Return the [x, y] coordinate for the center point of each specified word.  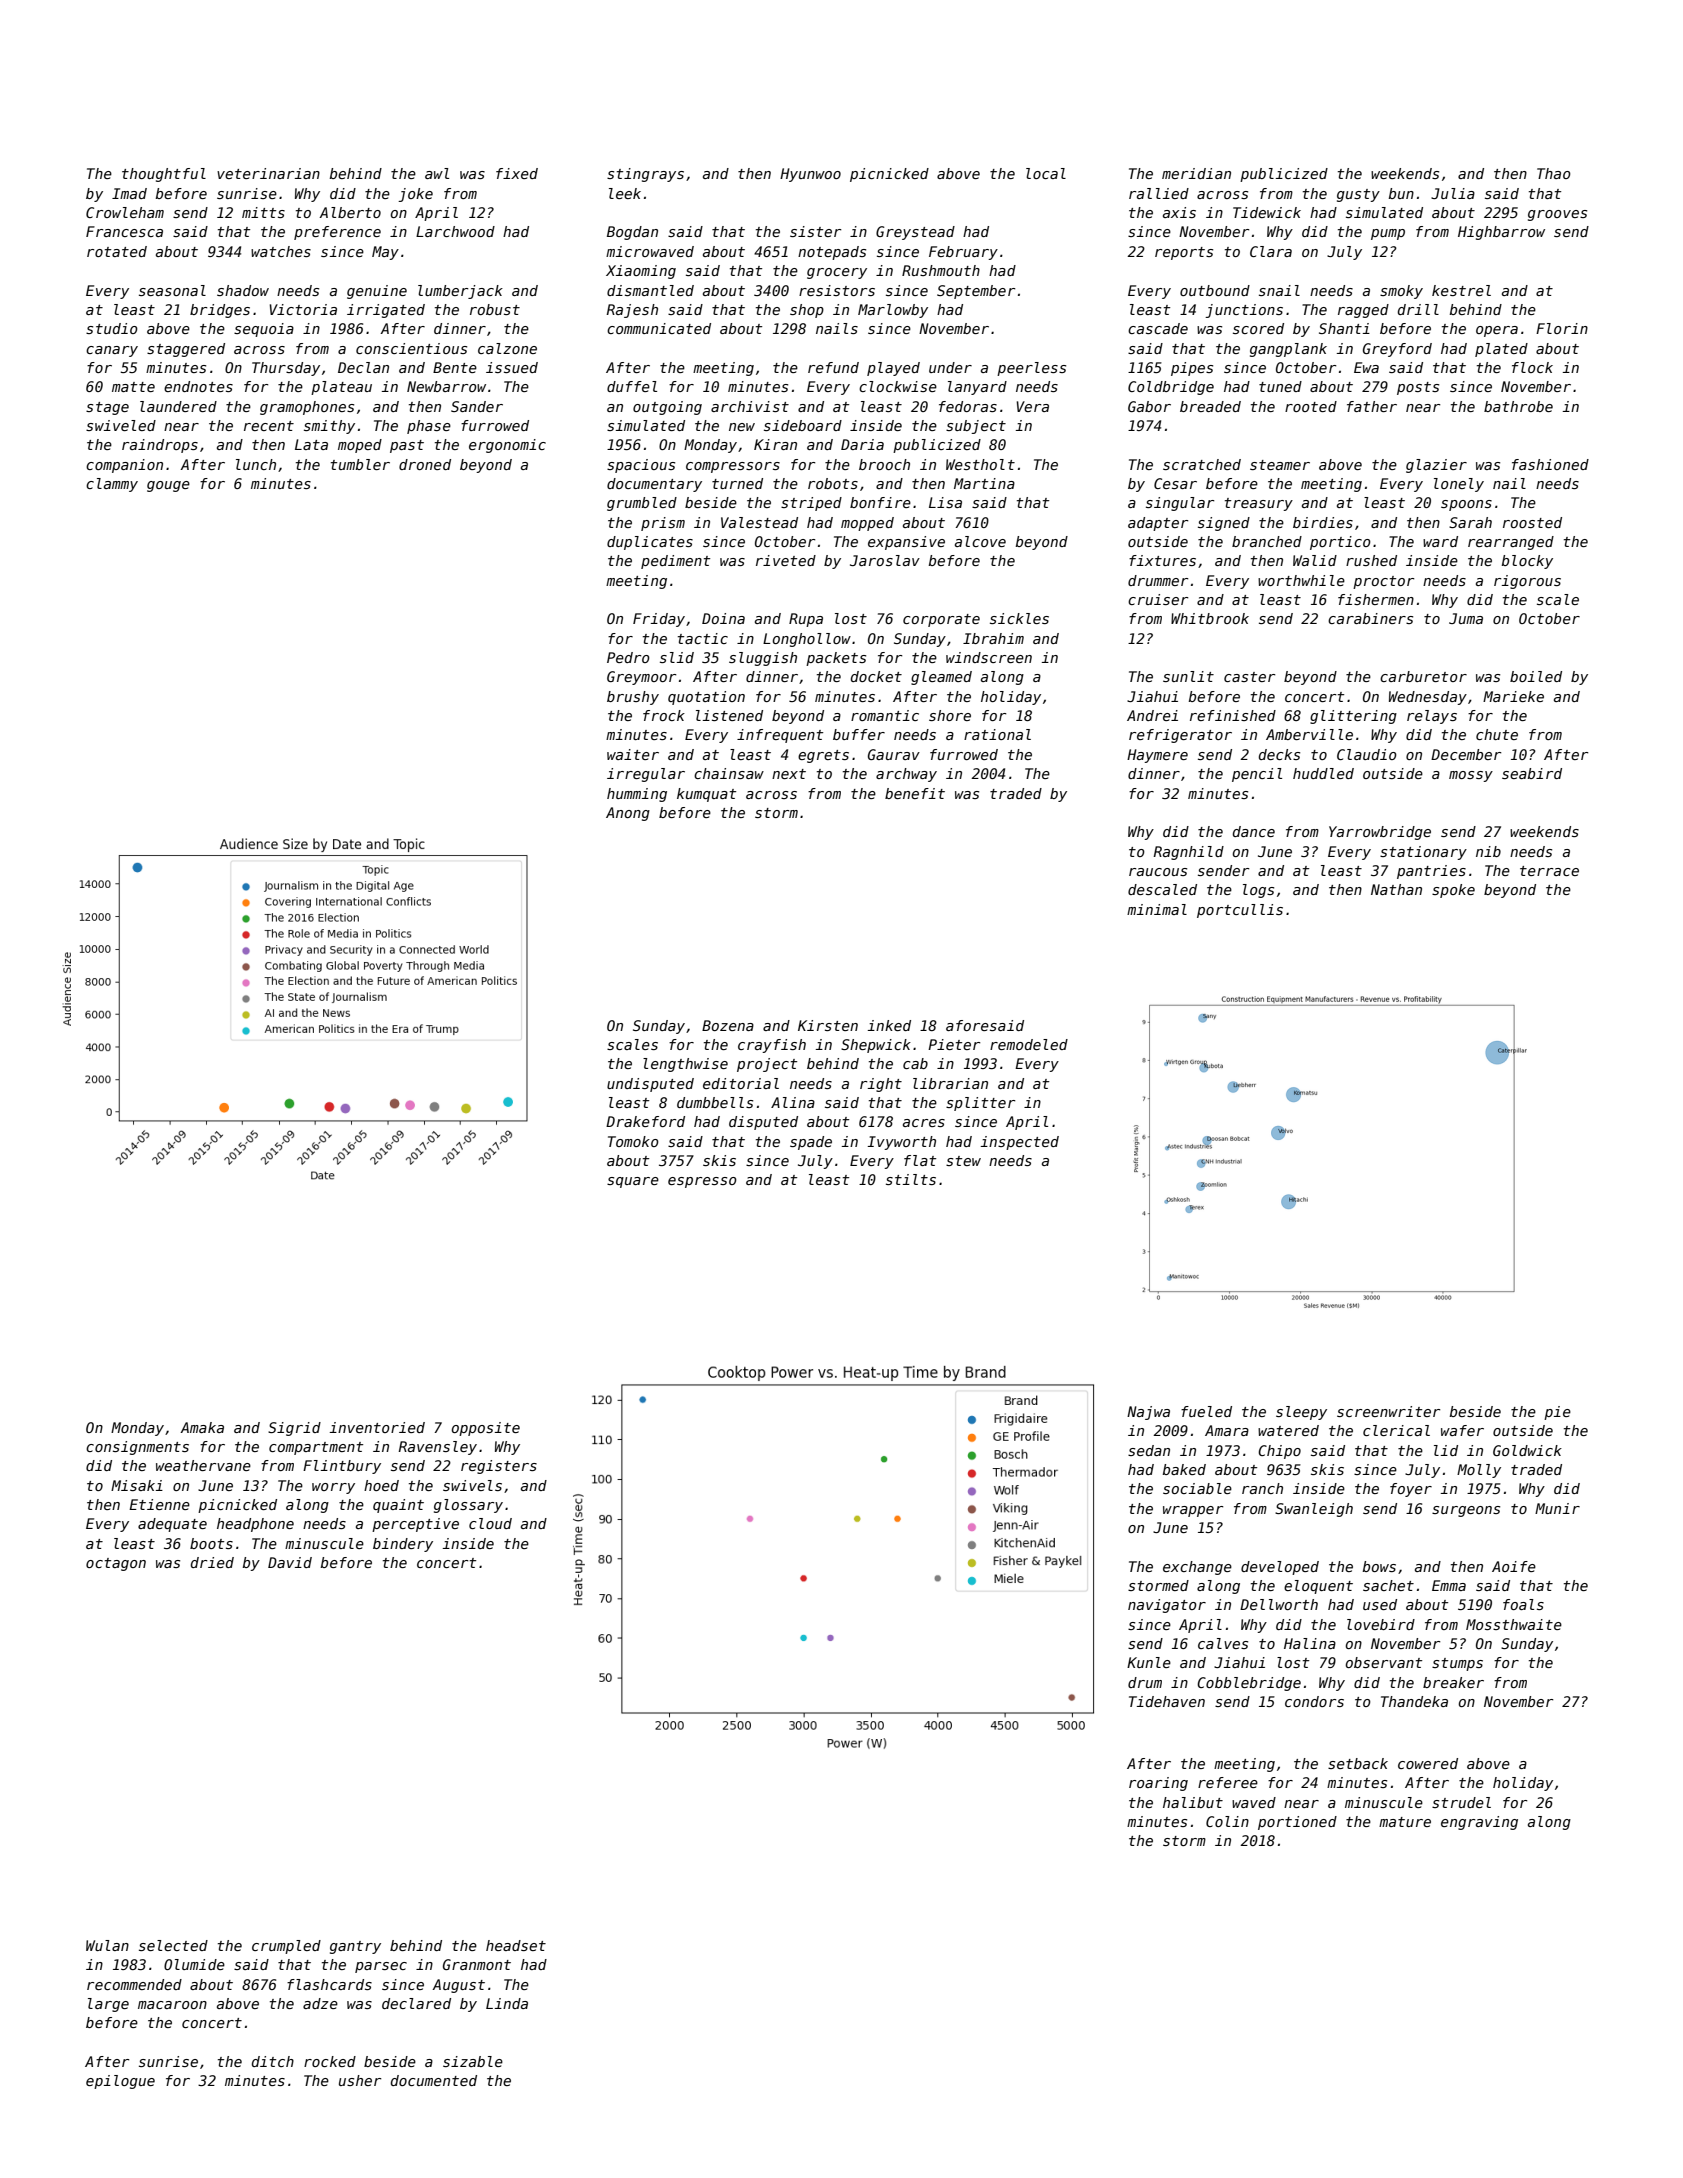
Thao [1554, 173]
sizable [473, 2061]
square [633, 1182]
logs [1258, 891]
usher [360, 2080]
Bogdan [632, 233]
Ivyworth [901, 1143]
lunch [256, 464]
